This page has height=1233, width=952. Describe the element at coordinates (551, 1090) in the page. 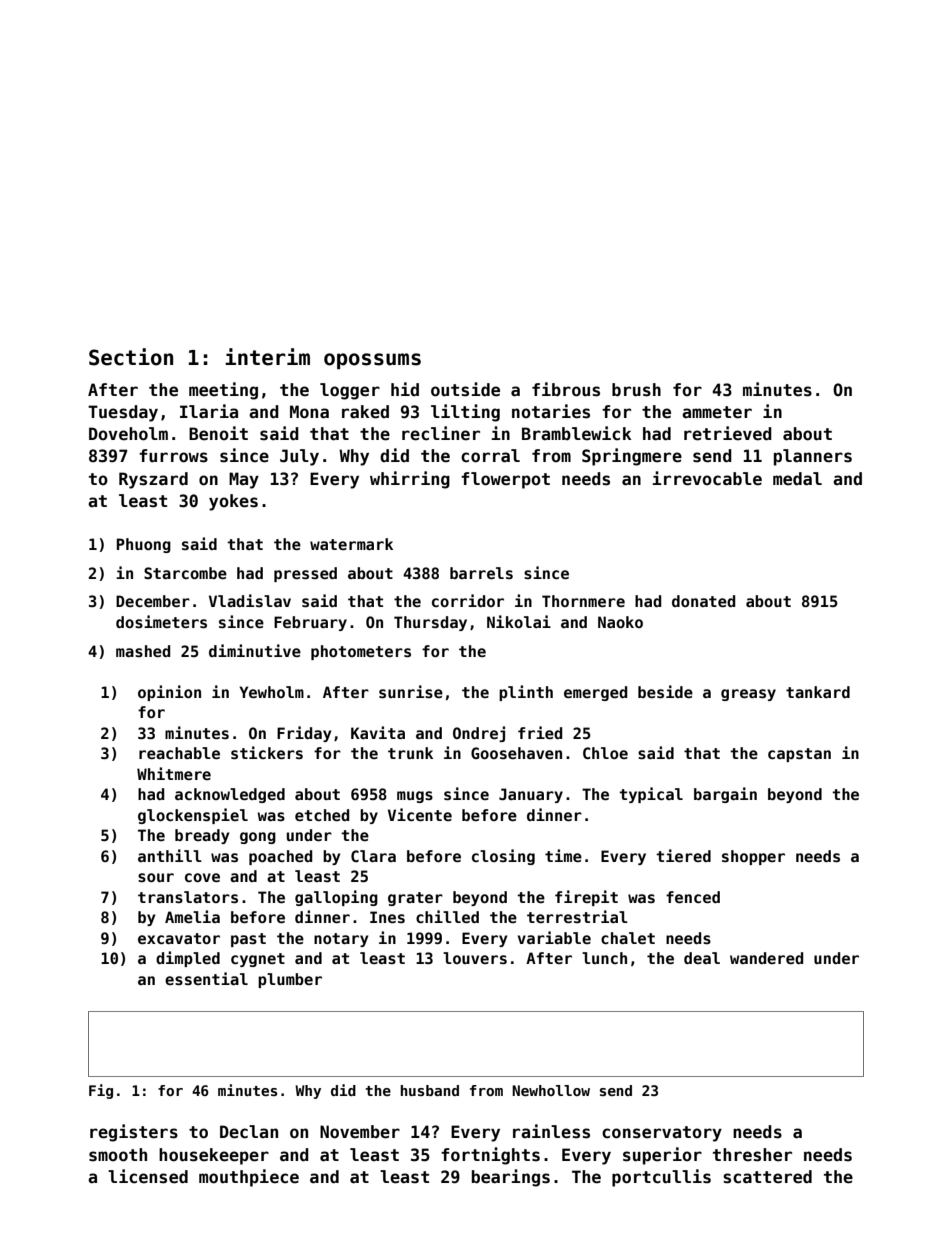

I see `Newhollow` at that location.
